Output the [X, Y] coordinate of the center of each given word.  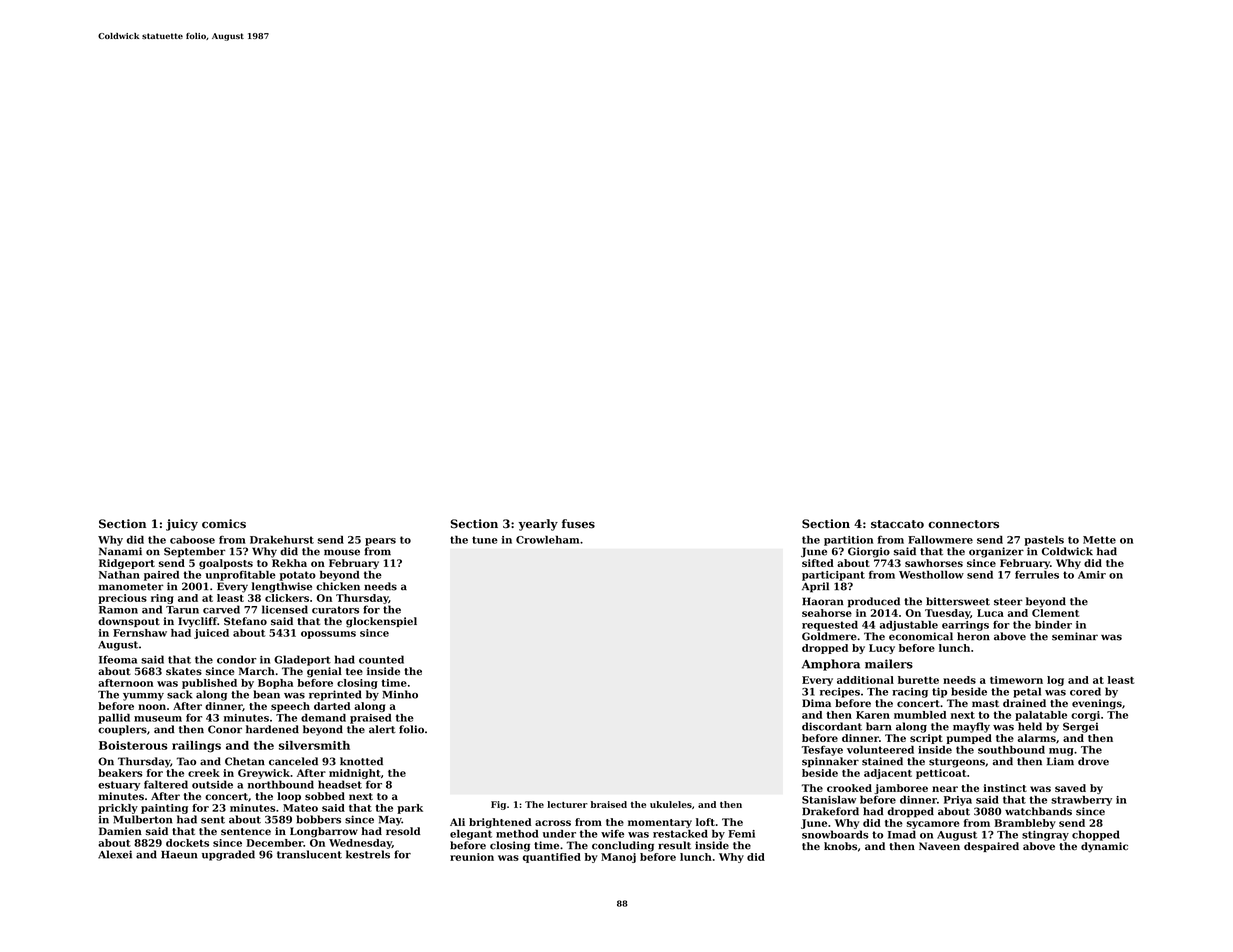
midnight [355, 774]
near [945, 789]
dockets [187, 843]
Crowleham [547, 539]
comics [224, 524]
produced [874, 602]
